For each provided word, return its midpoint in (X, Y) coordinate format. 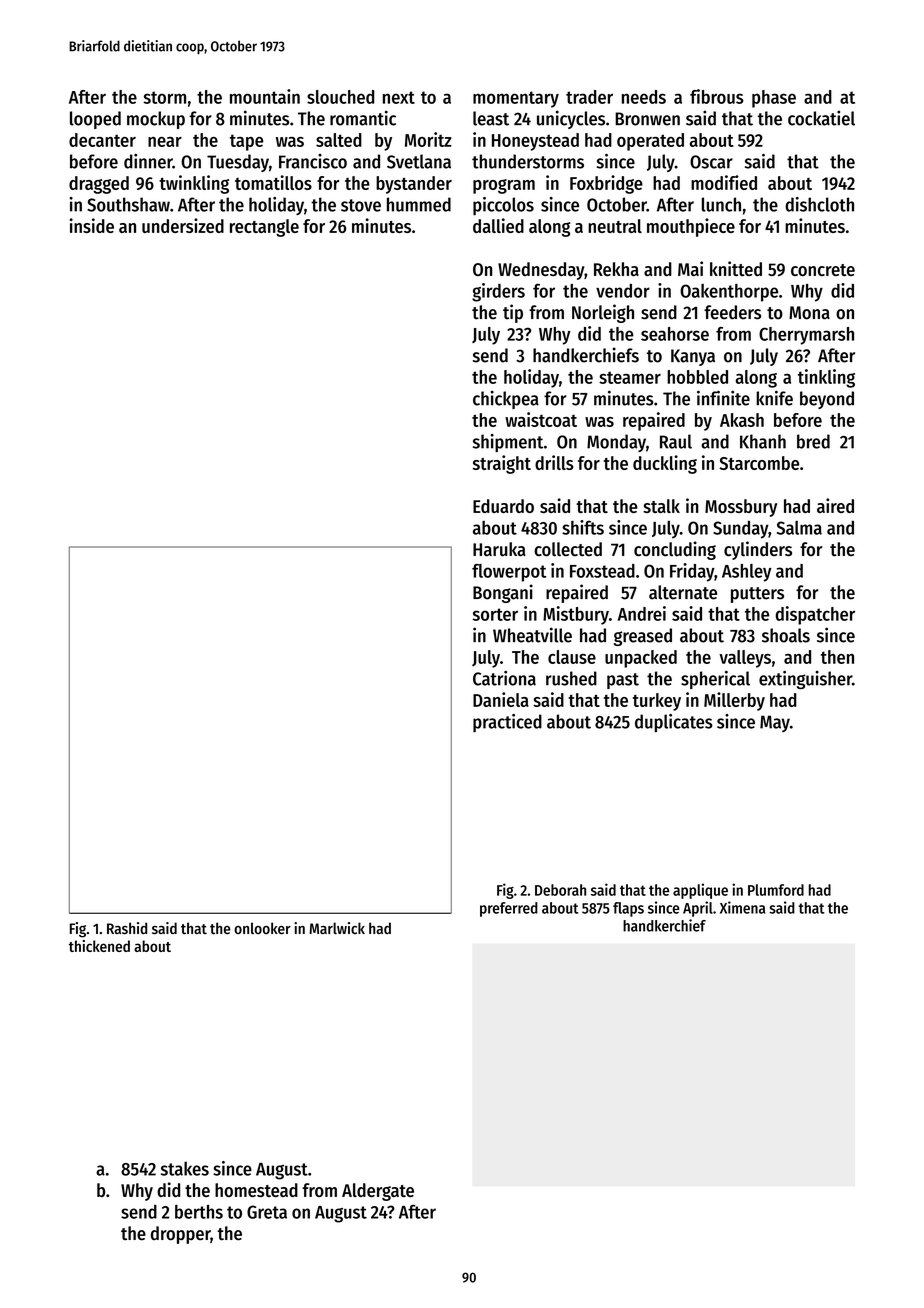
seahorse (675, 334)
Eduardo (503, 506)
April (698, 909)
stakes (185, 1168)
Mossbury (741, 508)
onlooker (262, 928)
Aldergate (378, 1192)
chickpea (506, 400)
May (775, 723)
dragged (99, 185)
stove (361, 205)
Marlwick (337, 928)
